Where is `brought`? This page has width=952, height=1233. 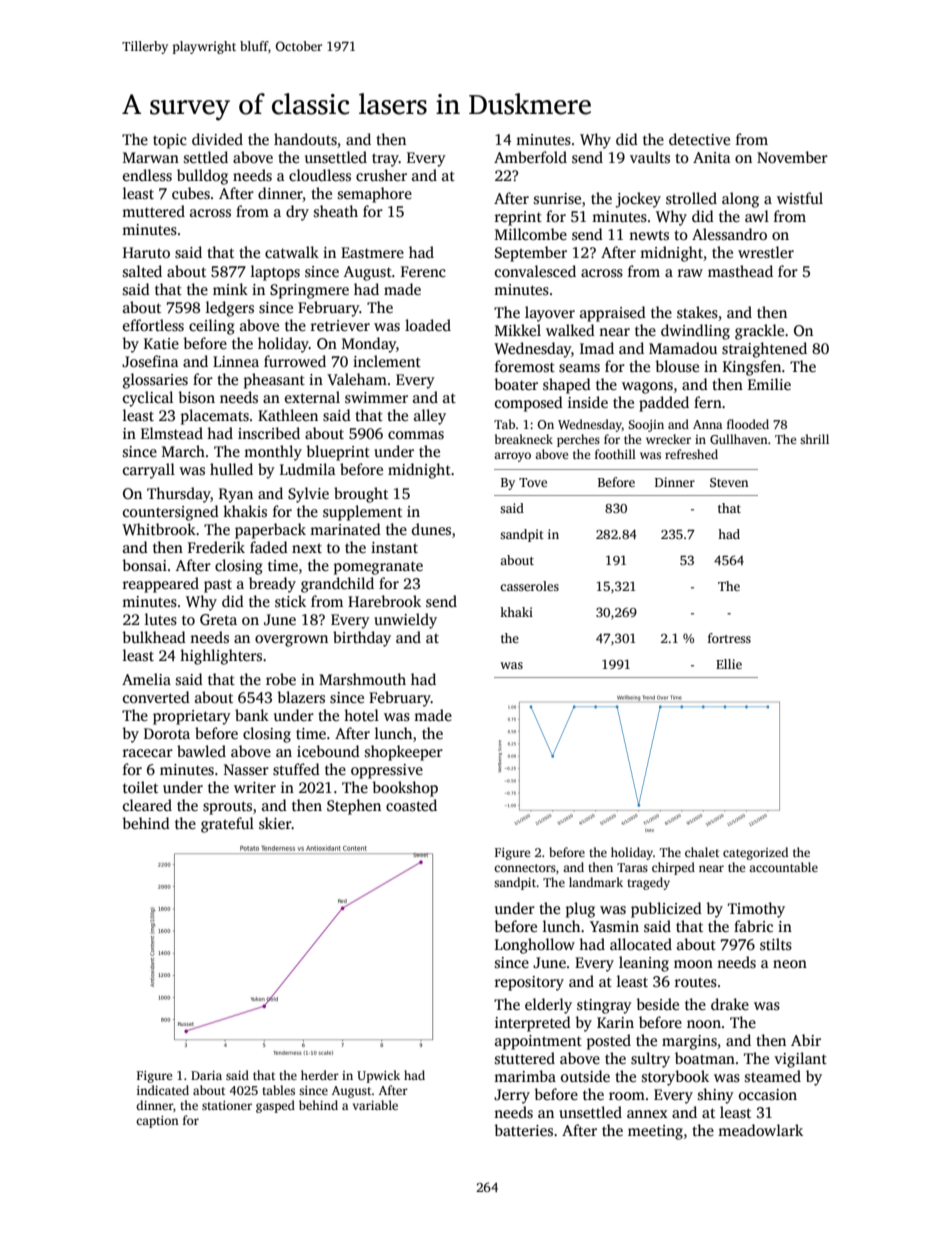
brought is located at coordinates (361, 495).
